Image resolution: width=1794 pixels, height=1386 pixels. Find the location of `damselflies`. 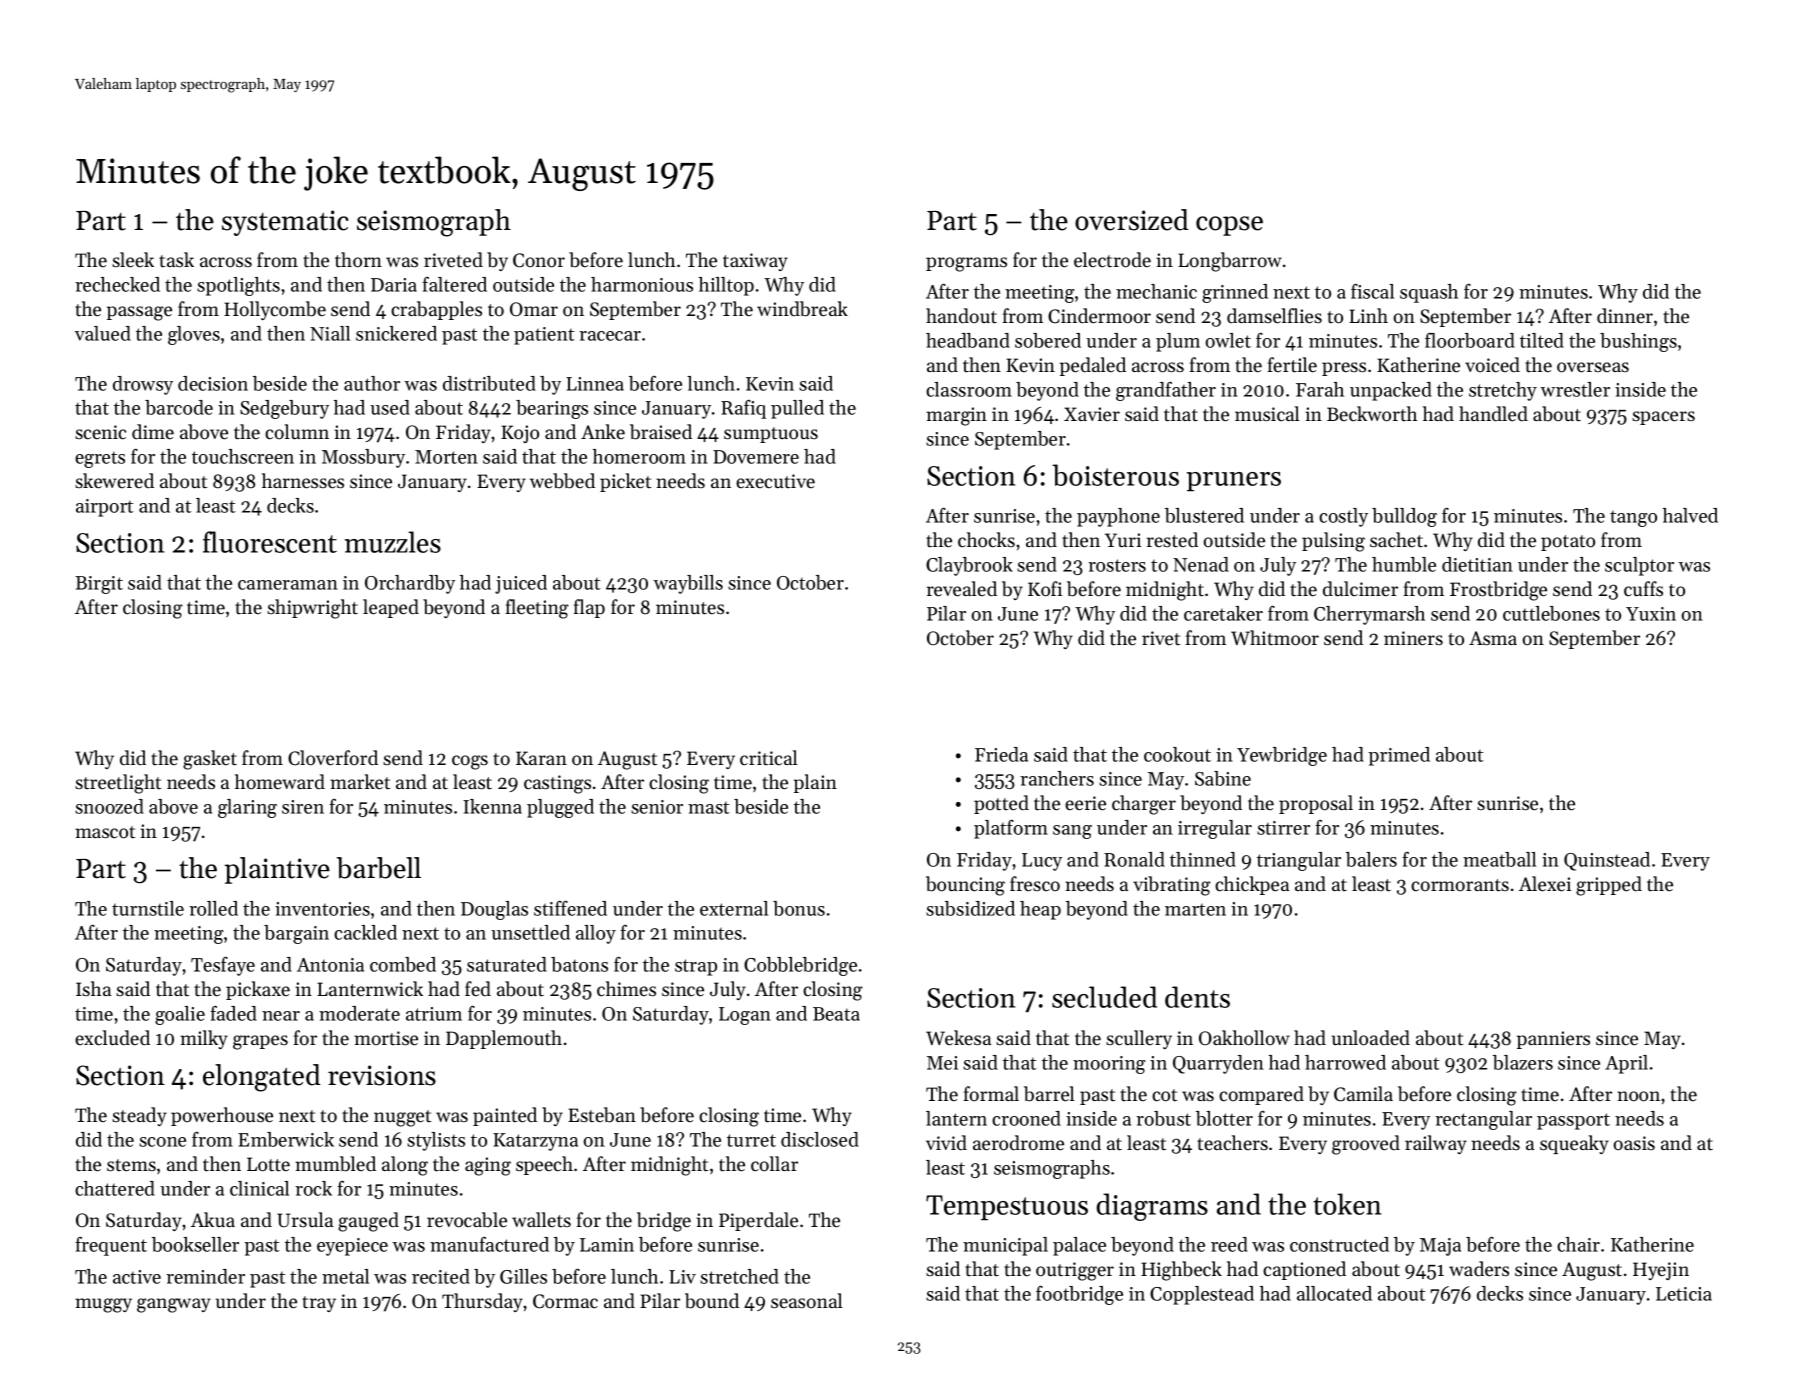

damselflies is located at coordinates (1274, 316).
